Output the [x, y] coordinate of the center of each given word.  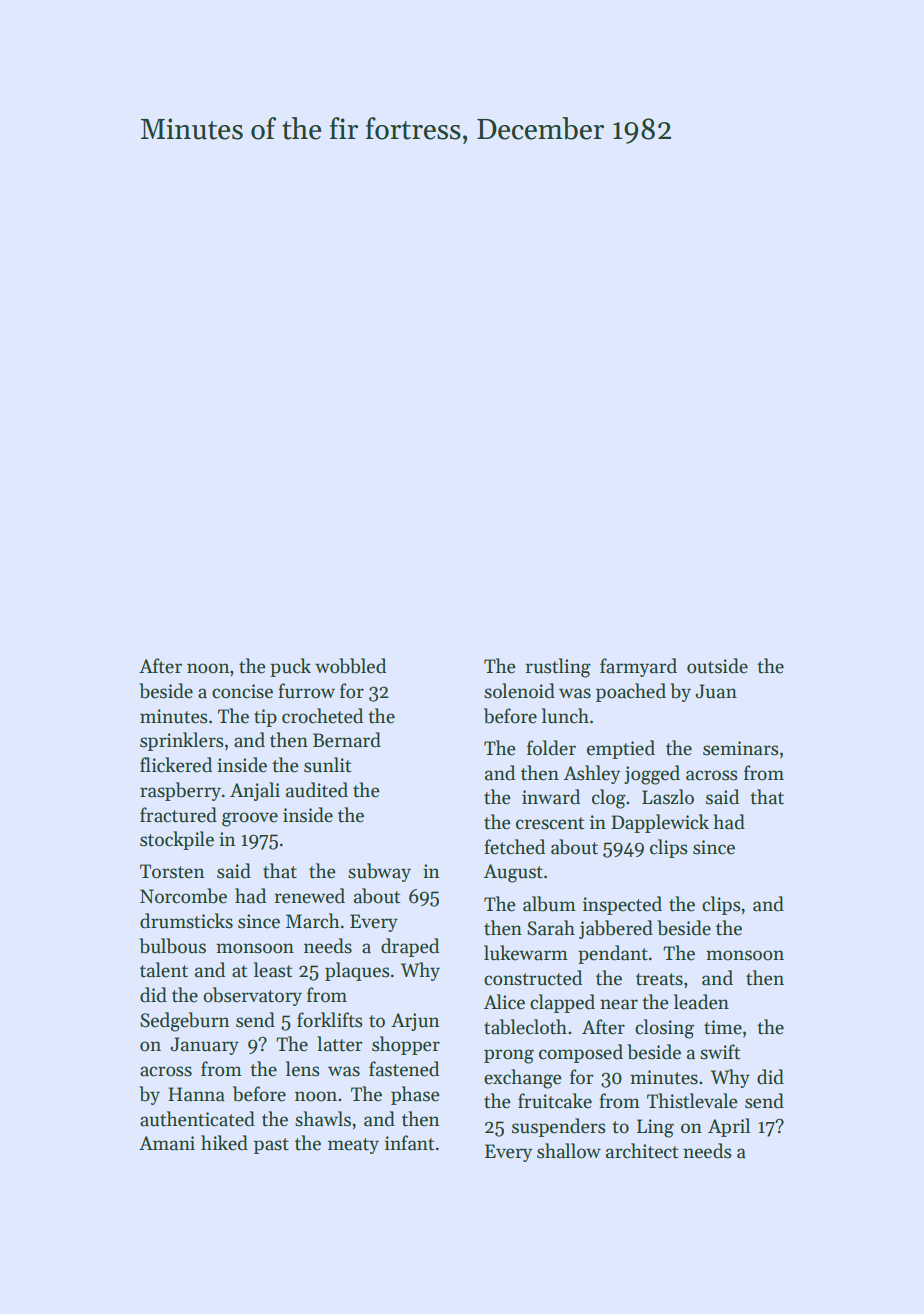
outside [717, 666]
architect [642, 1151]
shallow [569, 1151]
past [271, 1146]
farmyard [638, 667]
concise [242, 691]
